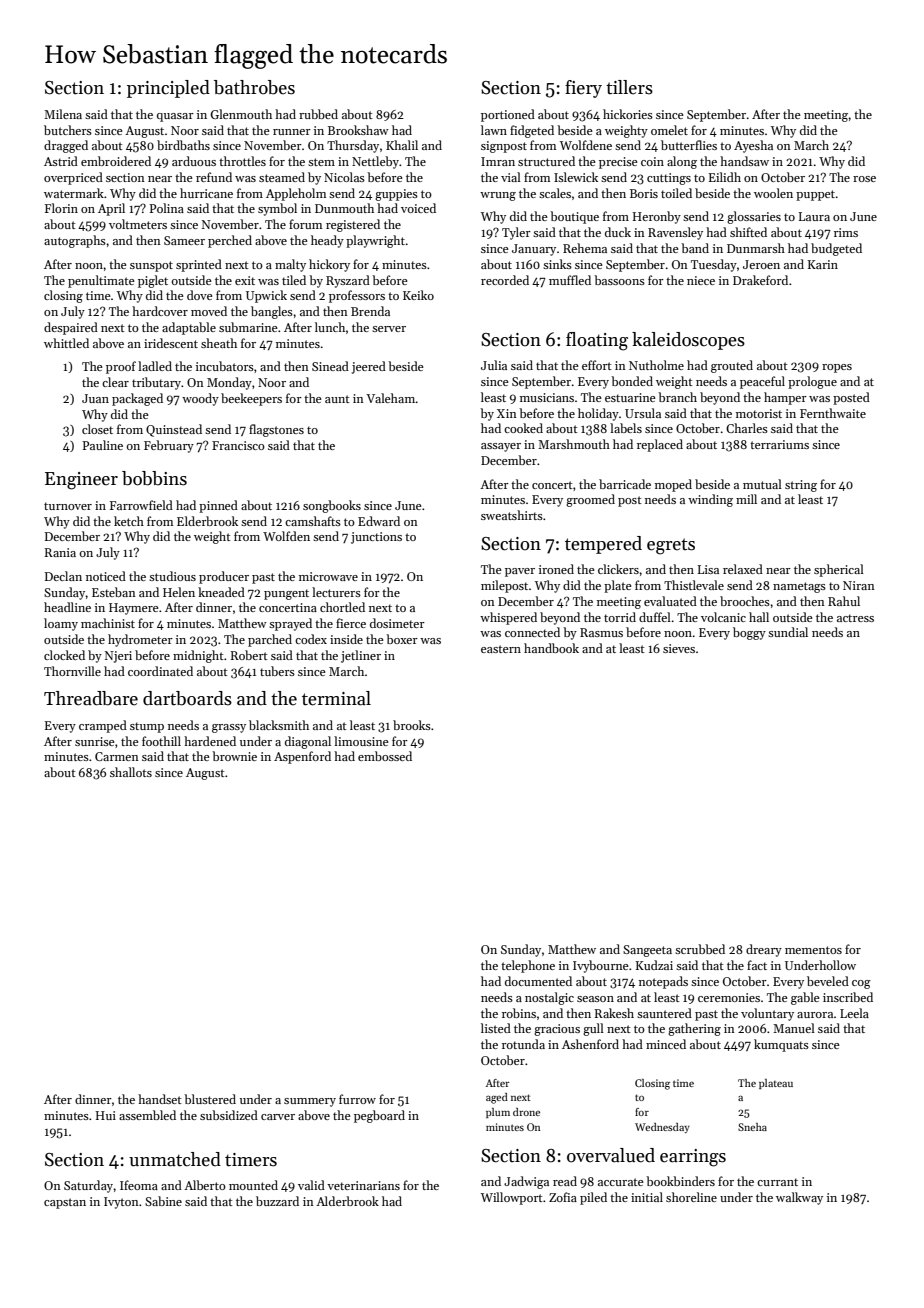  Describe the element at coordinates (679, 648) in the page. I see `sieves` at that location.
